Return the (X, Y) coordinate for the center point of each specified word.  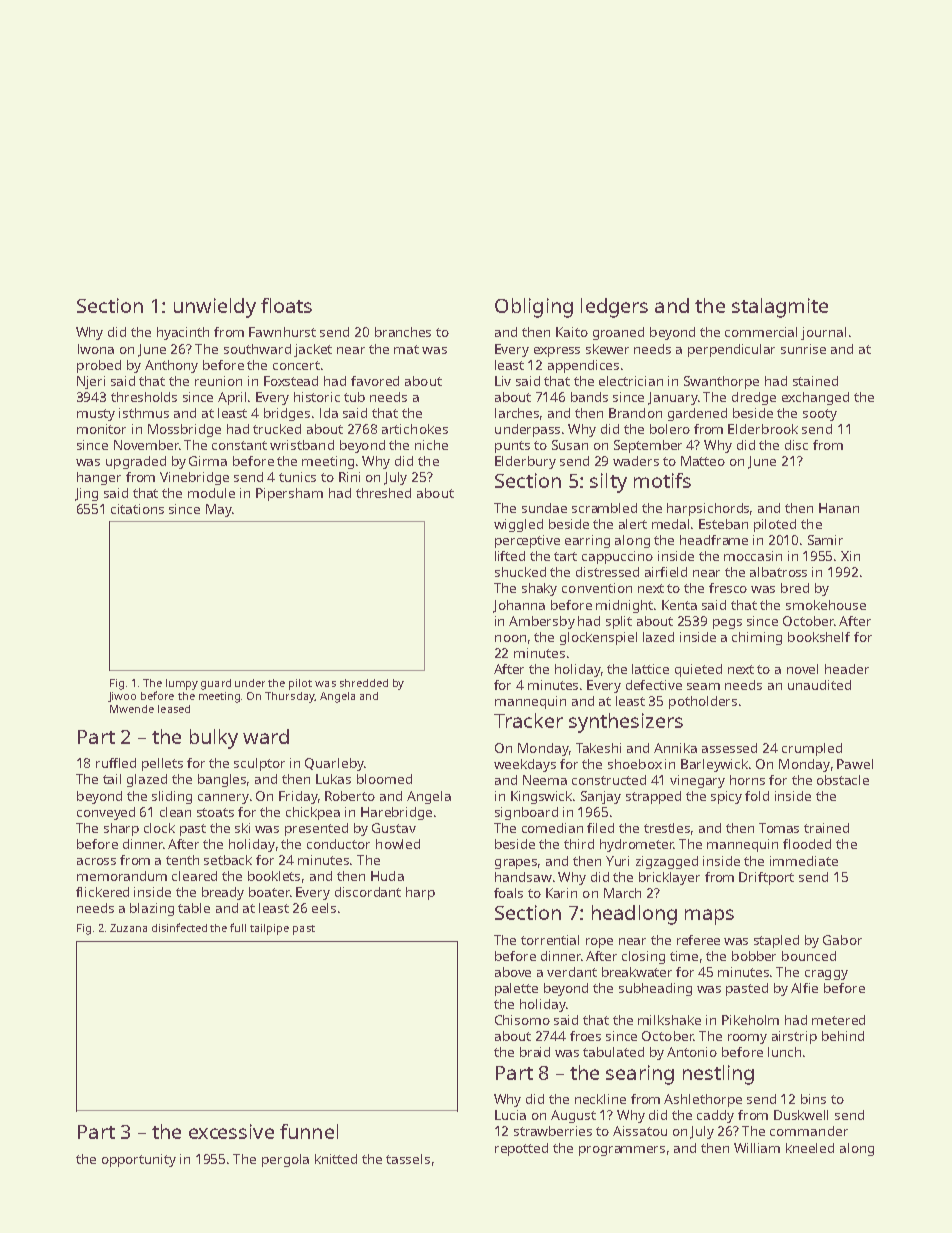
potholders (703, 702)
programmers (622, 1151)
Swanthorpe (721, 382)
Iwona (96, 349)
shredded (364, 683)
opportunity (139, 1160)
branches (403, 332)
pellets (162, 764)
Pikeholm (750, 1020)
